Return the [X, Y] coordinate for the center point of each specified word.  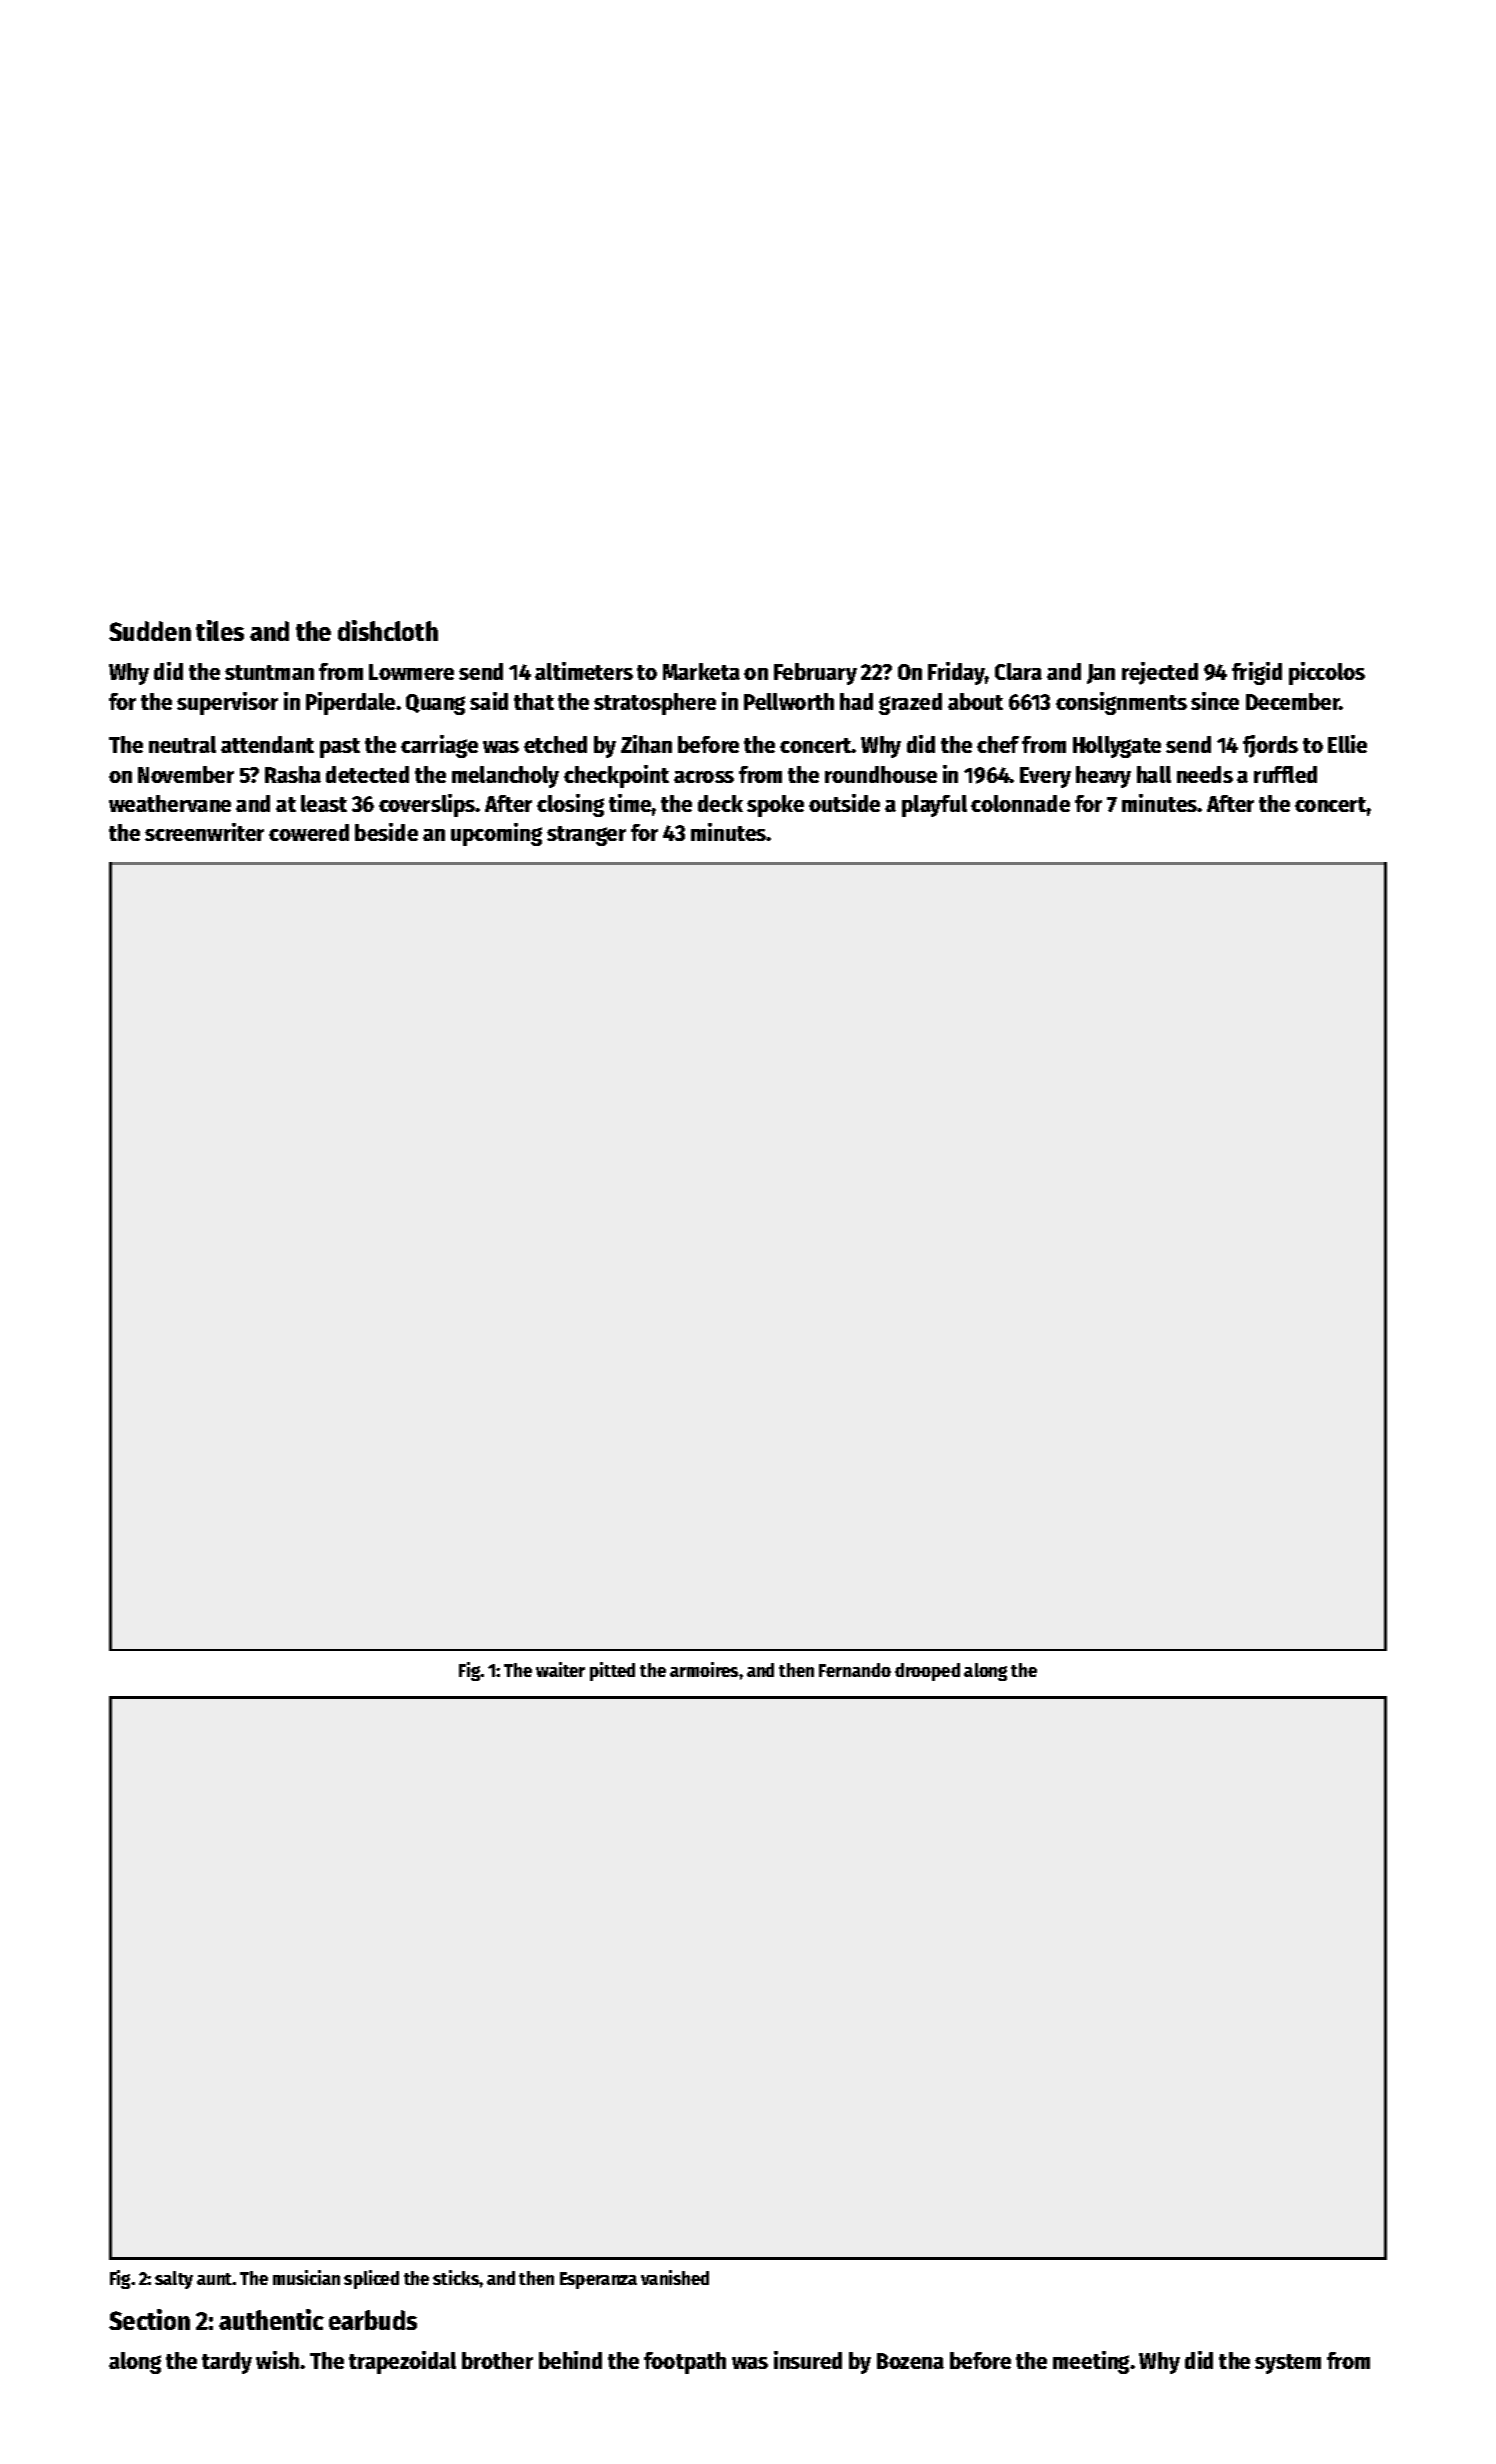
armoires [704, 1669]
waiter [560, 1669]
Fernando [855, 1670]
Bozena [910, 2361]
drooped [927, 1672]
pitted [612, 1671]
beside [386, 832]
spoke [775, 806]
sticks [456, 2277]
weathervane [170, 803]
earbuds [373, 2320]
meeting [1092, 2362]
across [704, 777]
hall [1154, 774]
